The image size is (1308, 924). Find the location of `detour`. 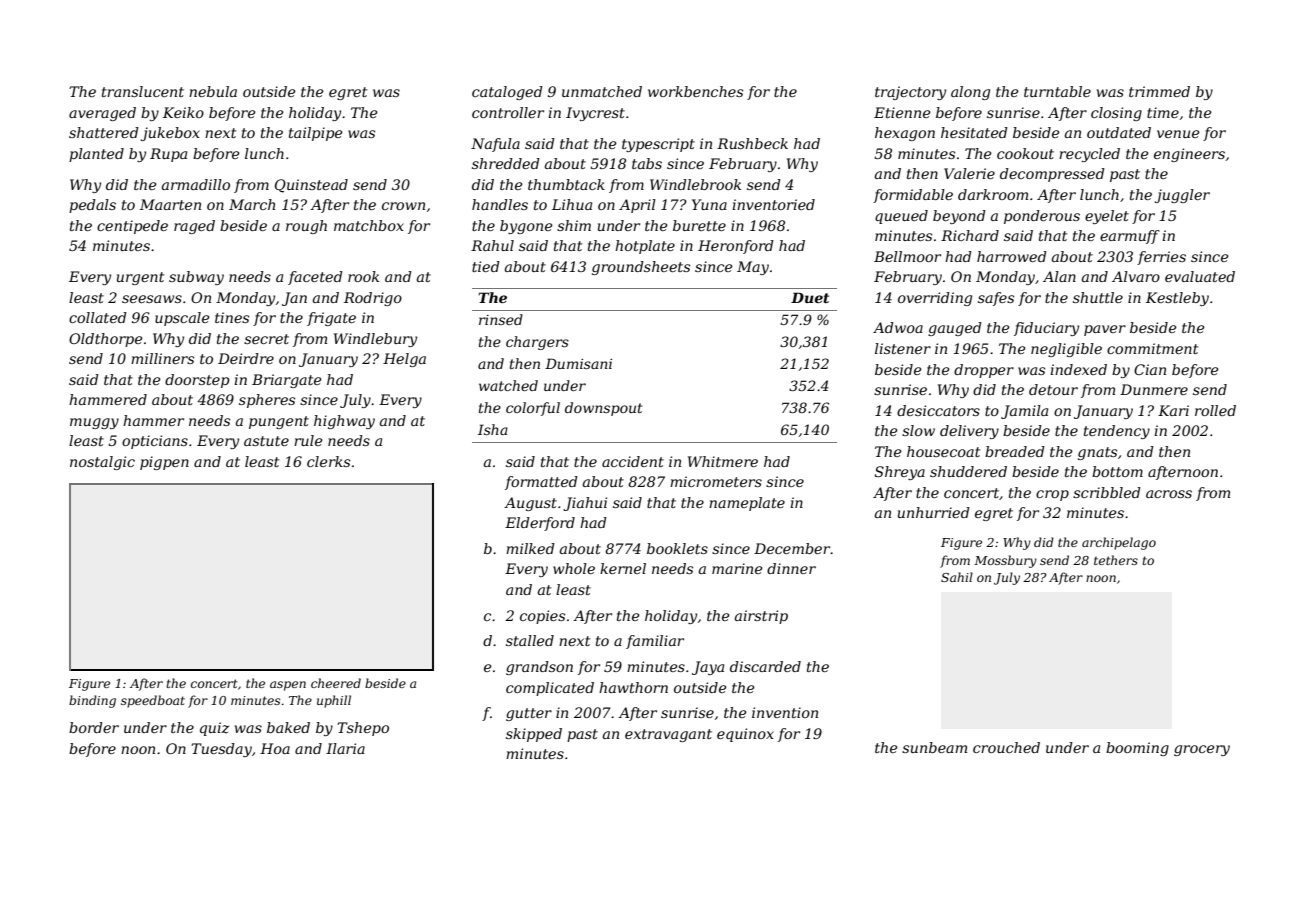

detour is located at coordinates (1053, 389).
